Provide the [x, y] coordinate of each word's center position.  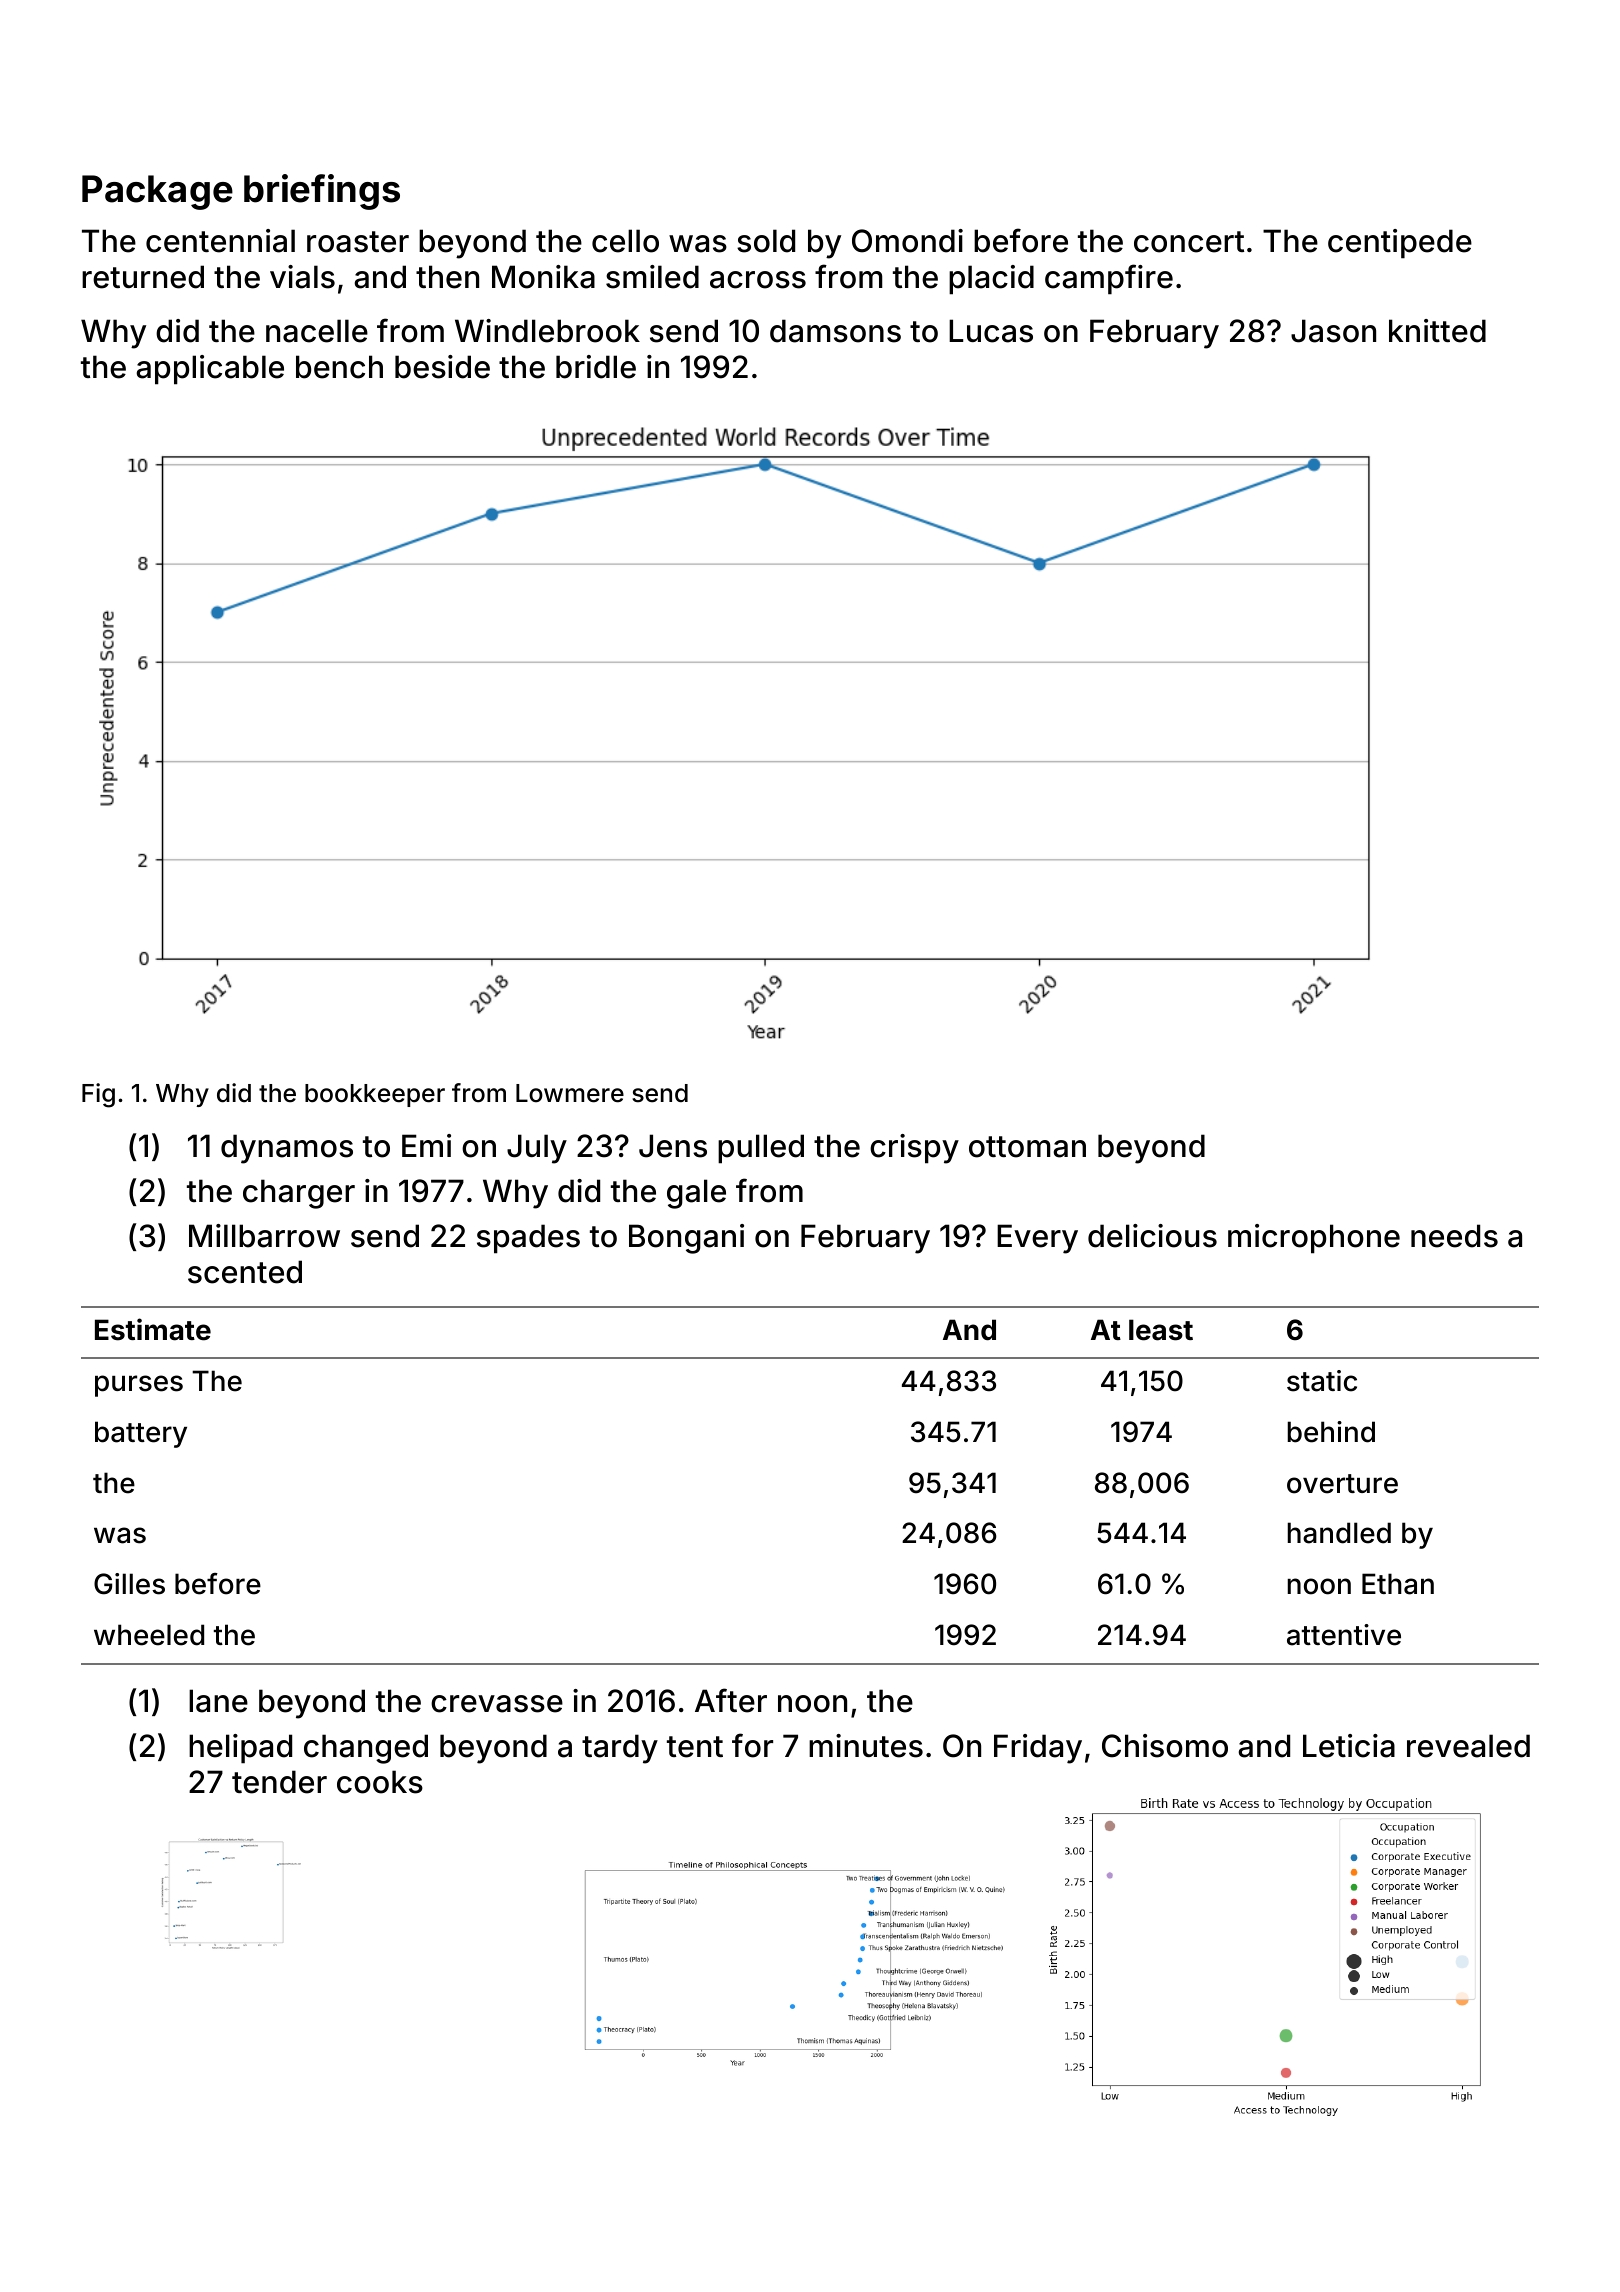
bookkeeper [375, 1095]
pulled [761, 1149]
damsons [835, 331]
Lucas [991, 331]
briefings [322, 192]
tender [279, 1782]
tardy [620, 1749]
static [1322, 1381]
